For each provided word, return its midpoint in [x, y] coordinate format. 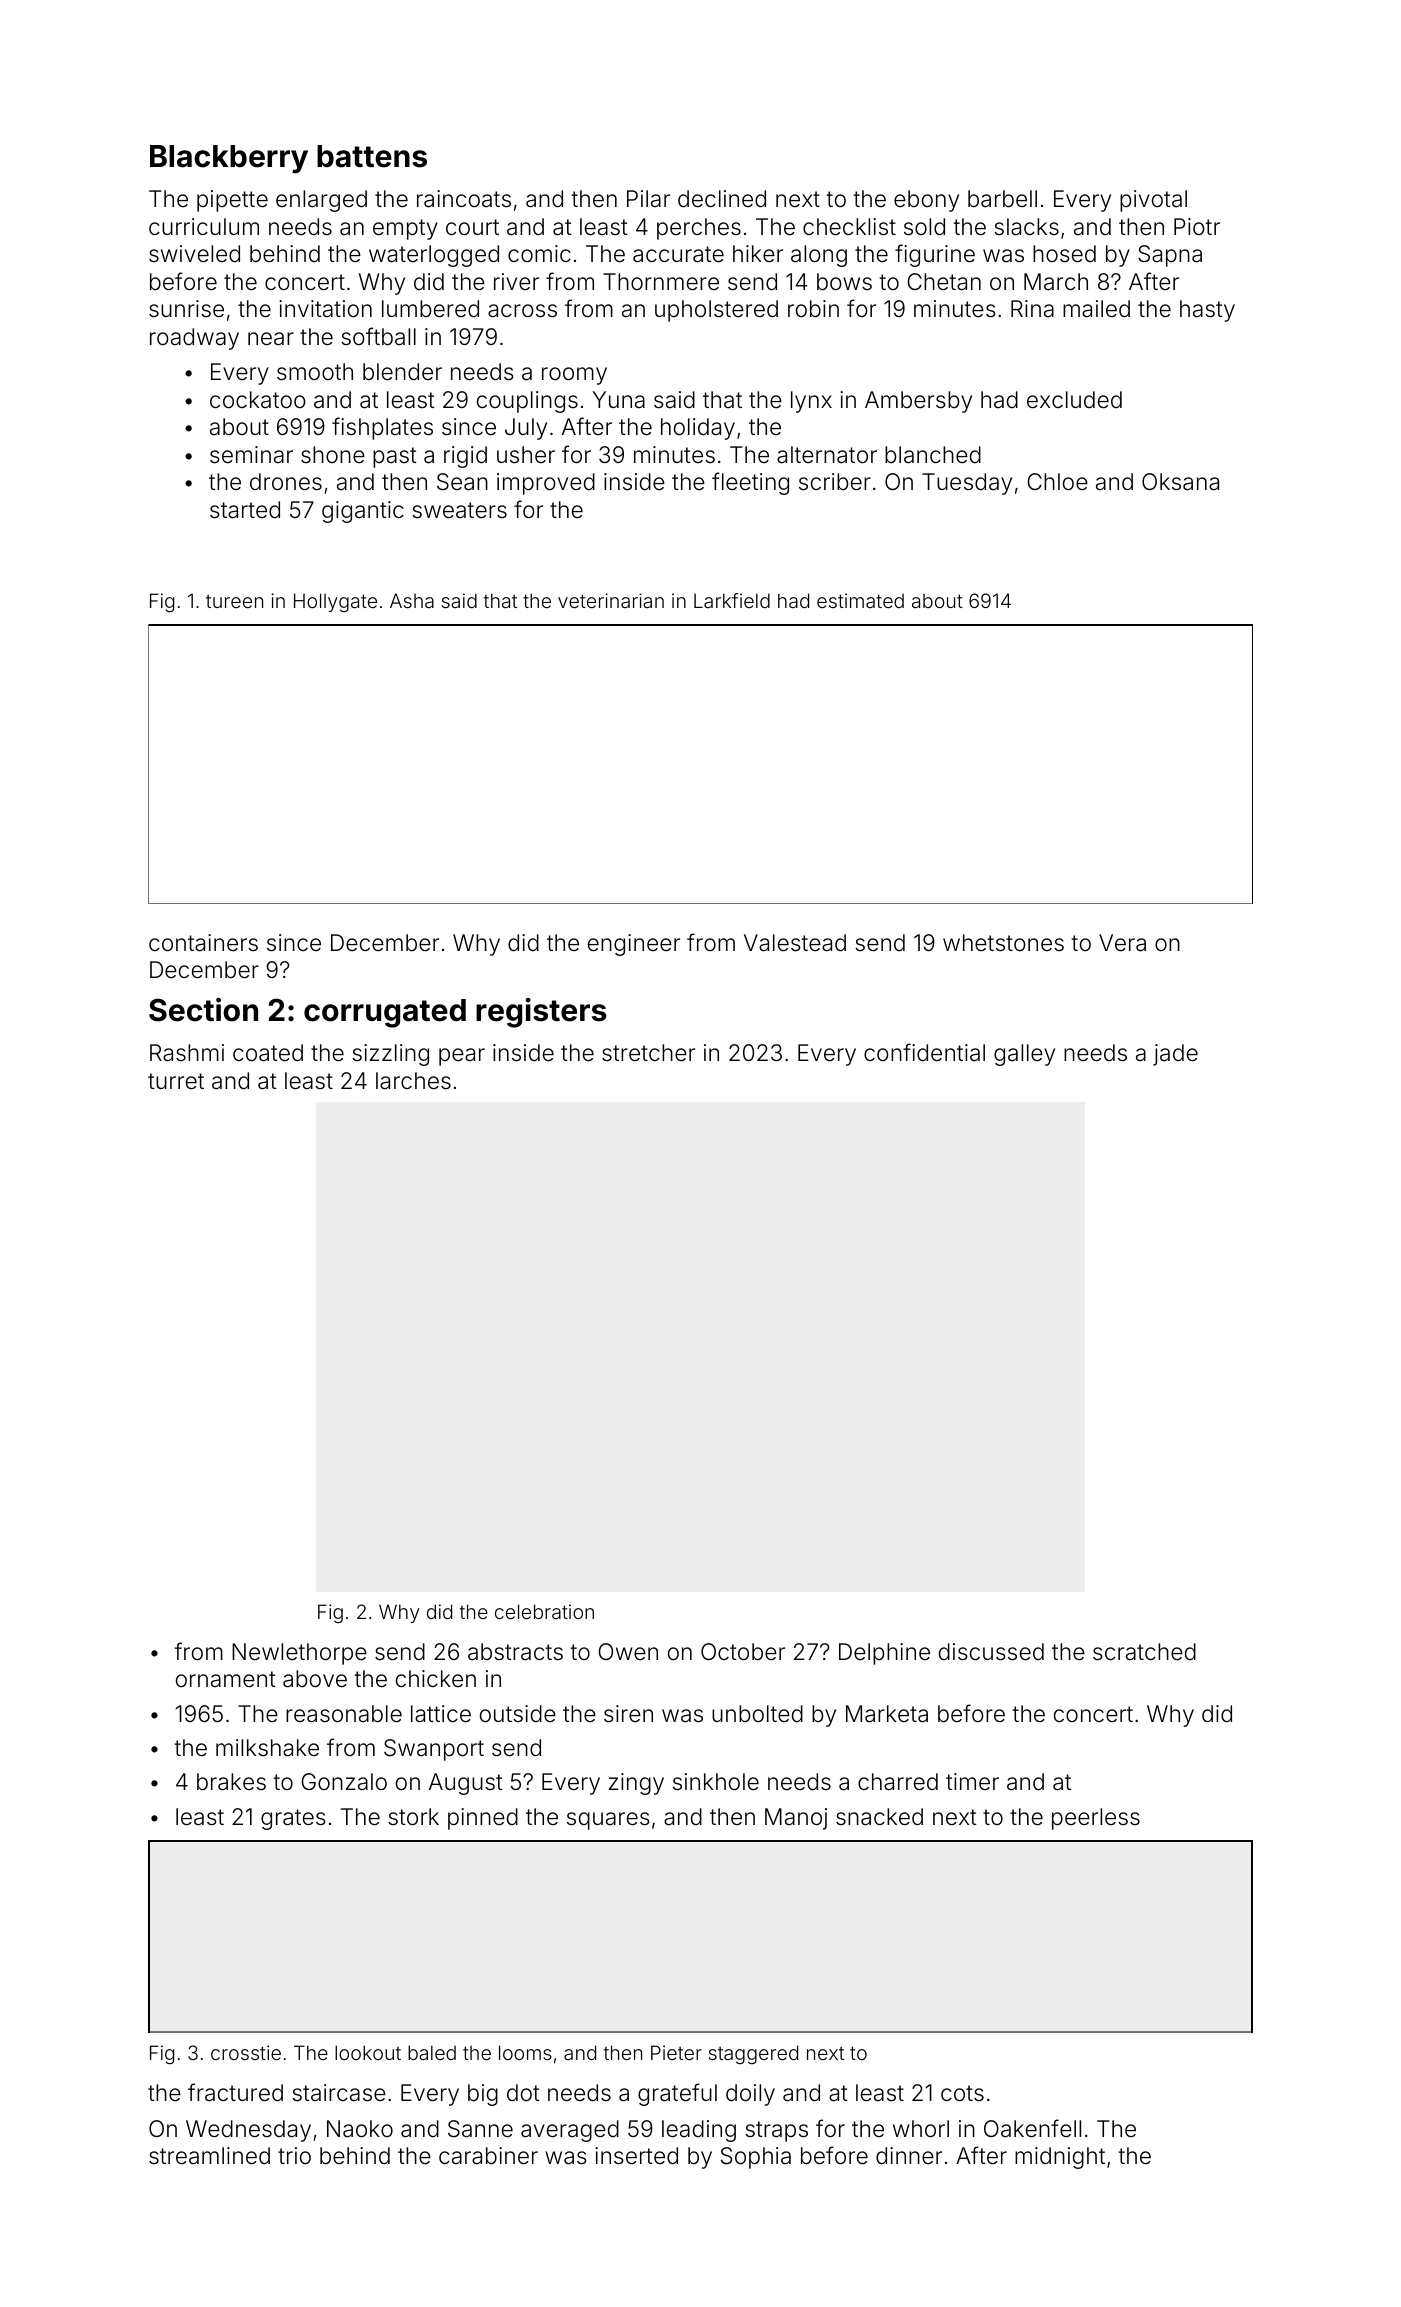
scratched [1144, 1652]
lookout [368, 2052]
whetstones [1003, 943]
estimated [860, 600]
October [743, 1652]
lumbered [430, 309]
